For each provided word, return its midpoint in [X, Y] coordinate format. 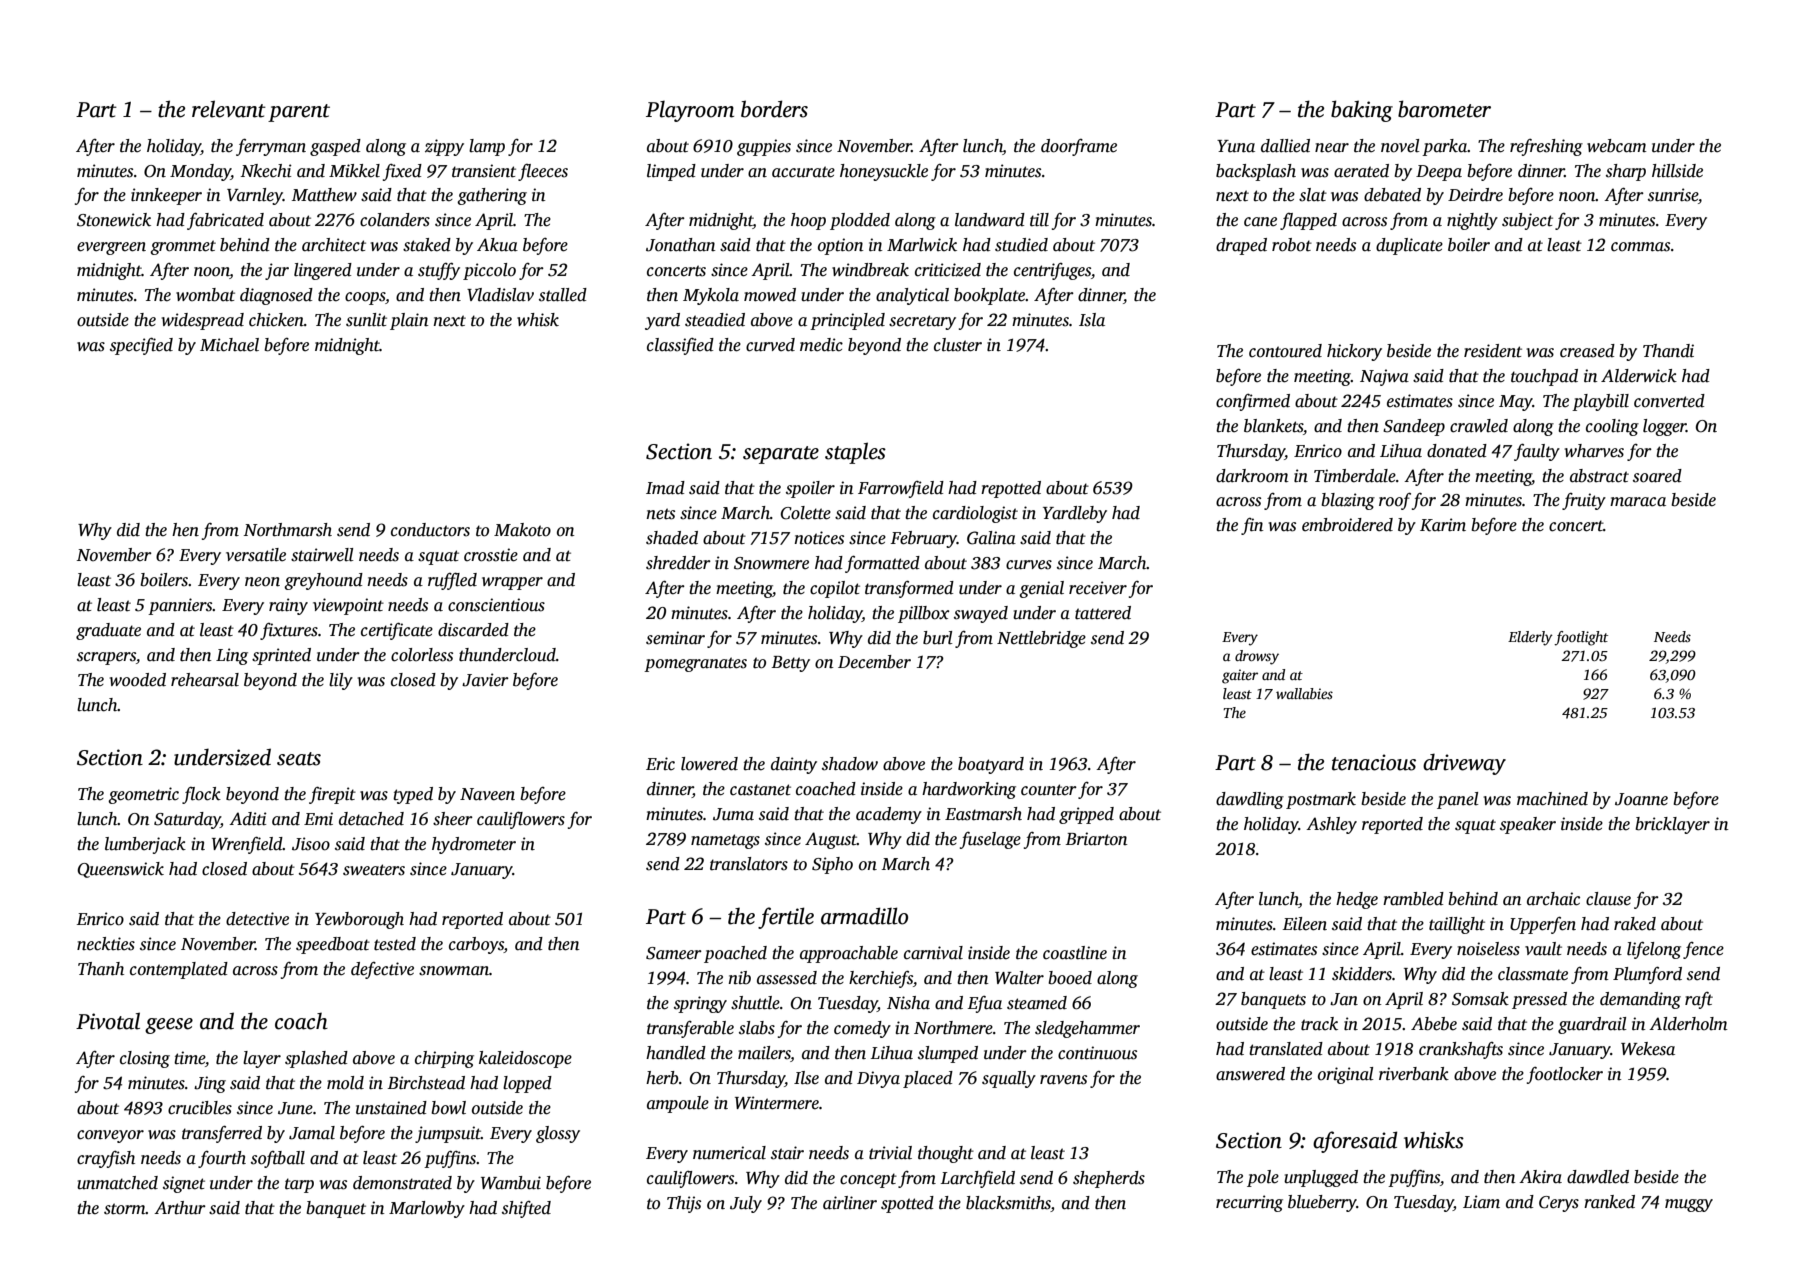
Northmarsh [288, 530]
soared [1657, 476]
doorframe [1079, 147]
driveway [1464, 764]
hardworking [969, 790]
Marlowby [427, 1209]
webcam [1617, 146]
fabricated [225, 221]
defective [382, 970]
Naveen [487, 794]
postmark [1321, 800]
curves [1029, 565]
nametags [725, 841]
